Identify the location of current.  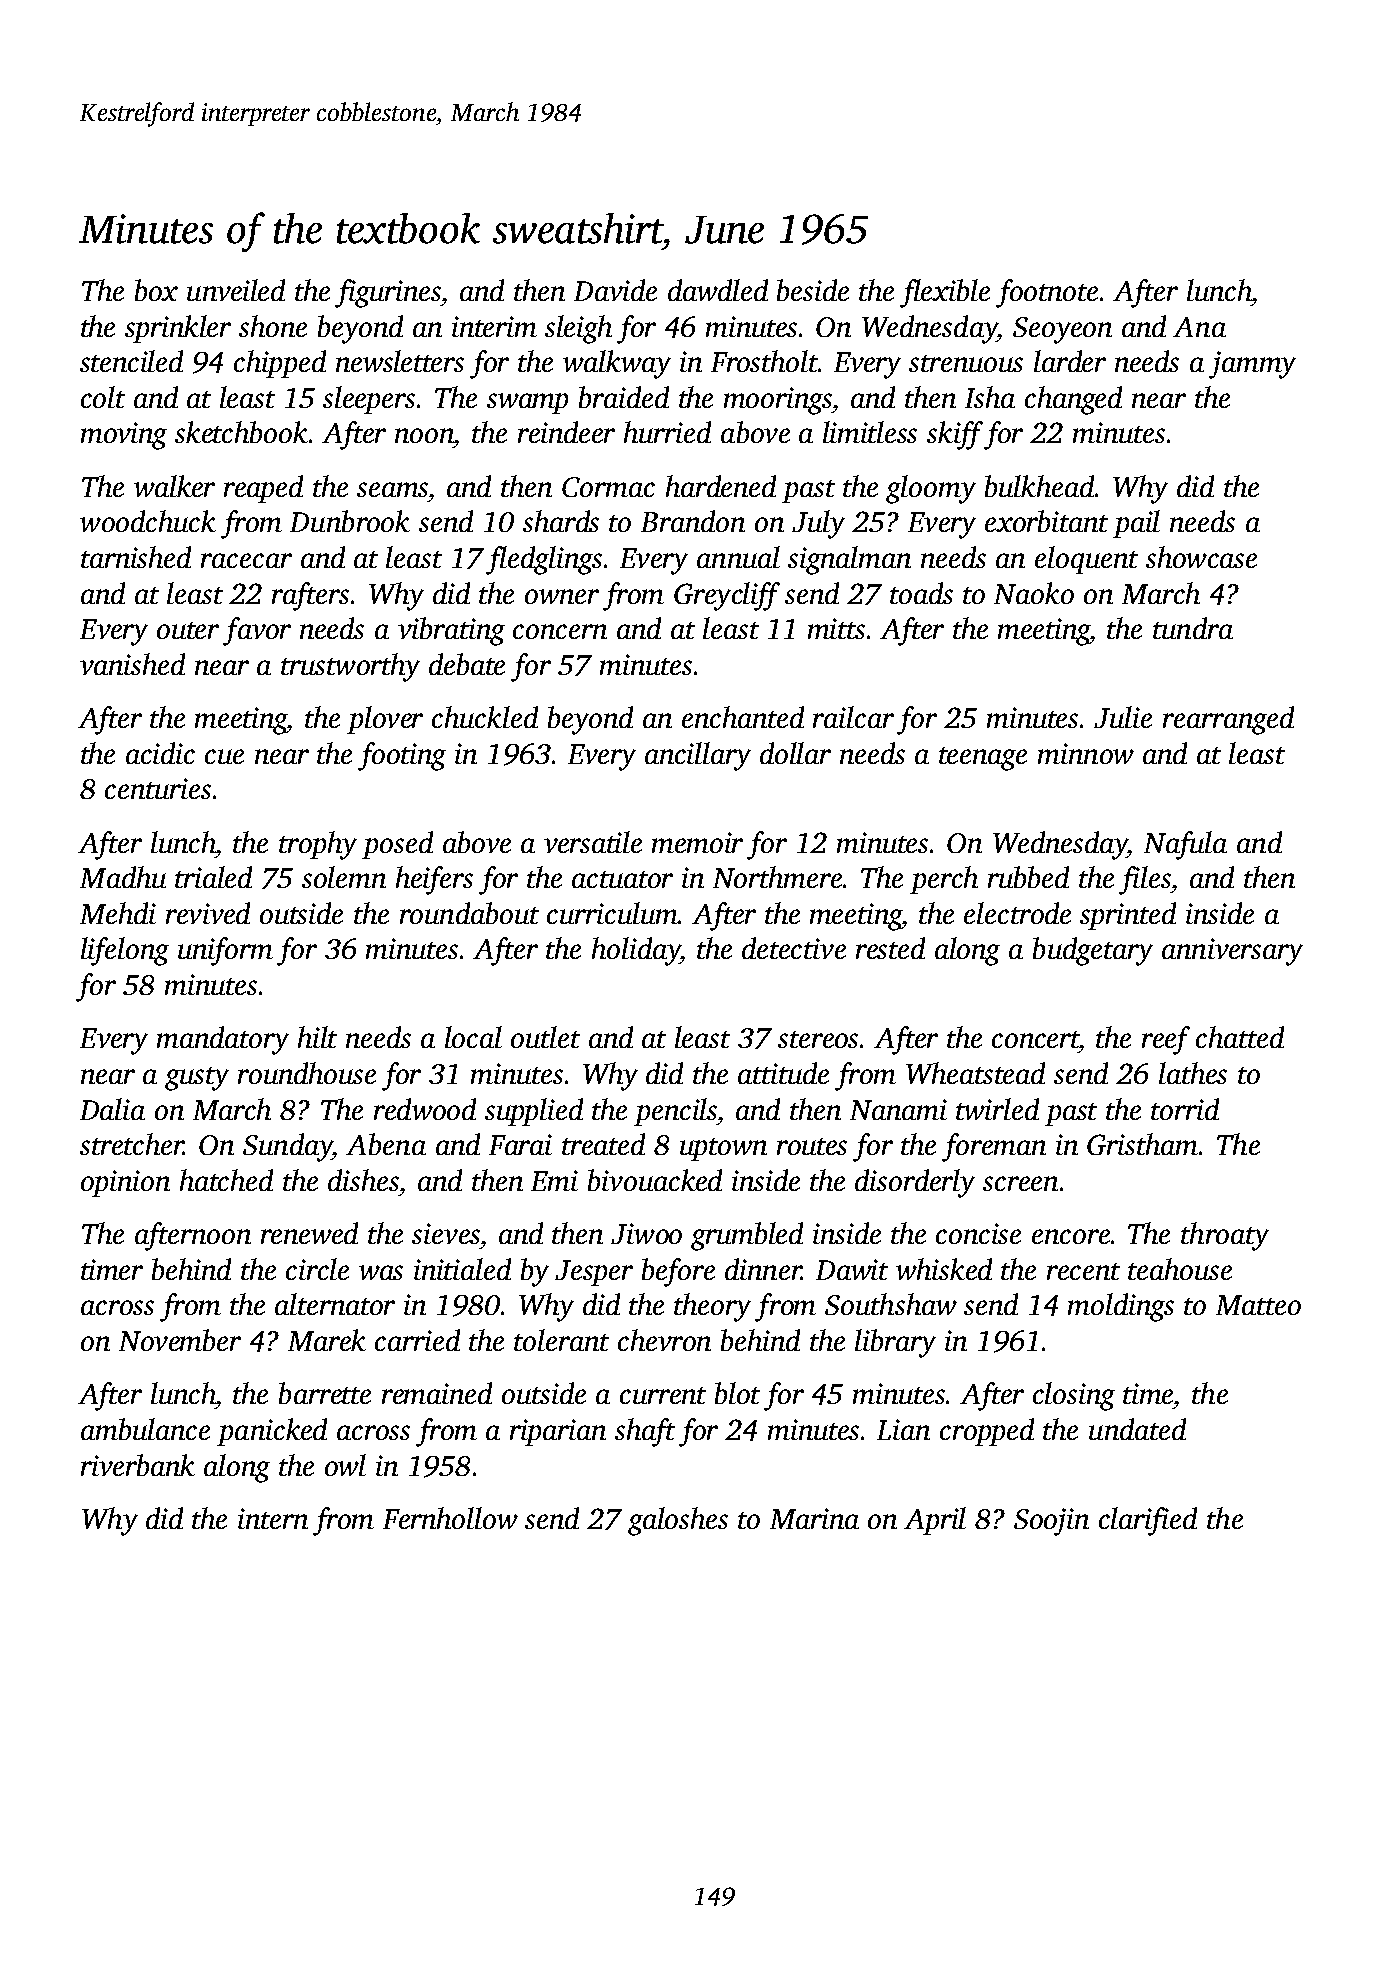
(663, 1395).
